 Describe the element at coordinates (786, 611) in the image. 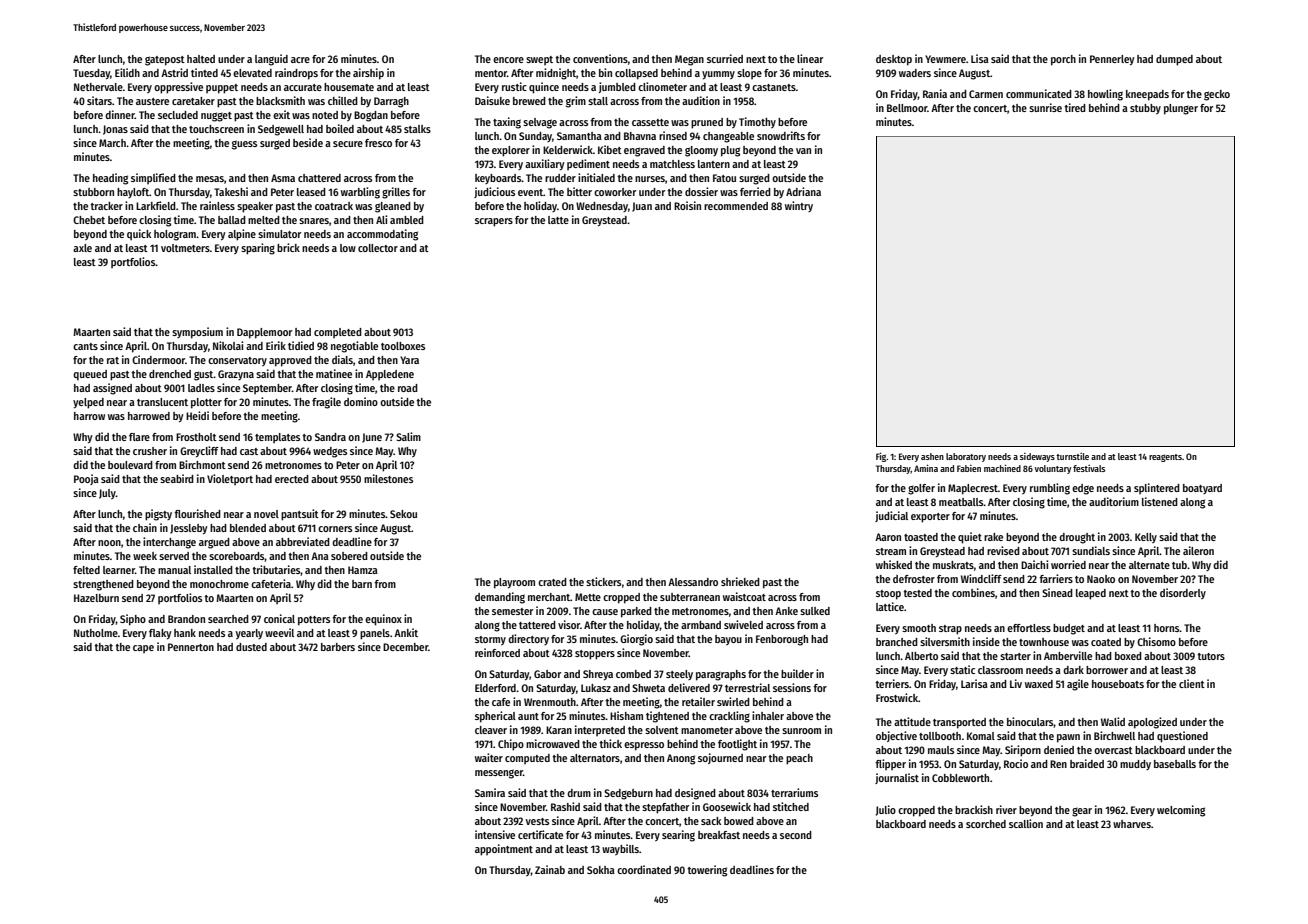

I see `Anke` at that location.
